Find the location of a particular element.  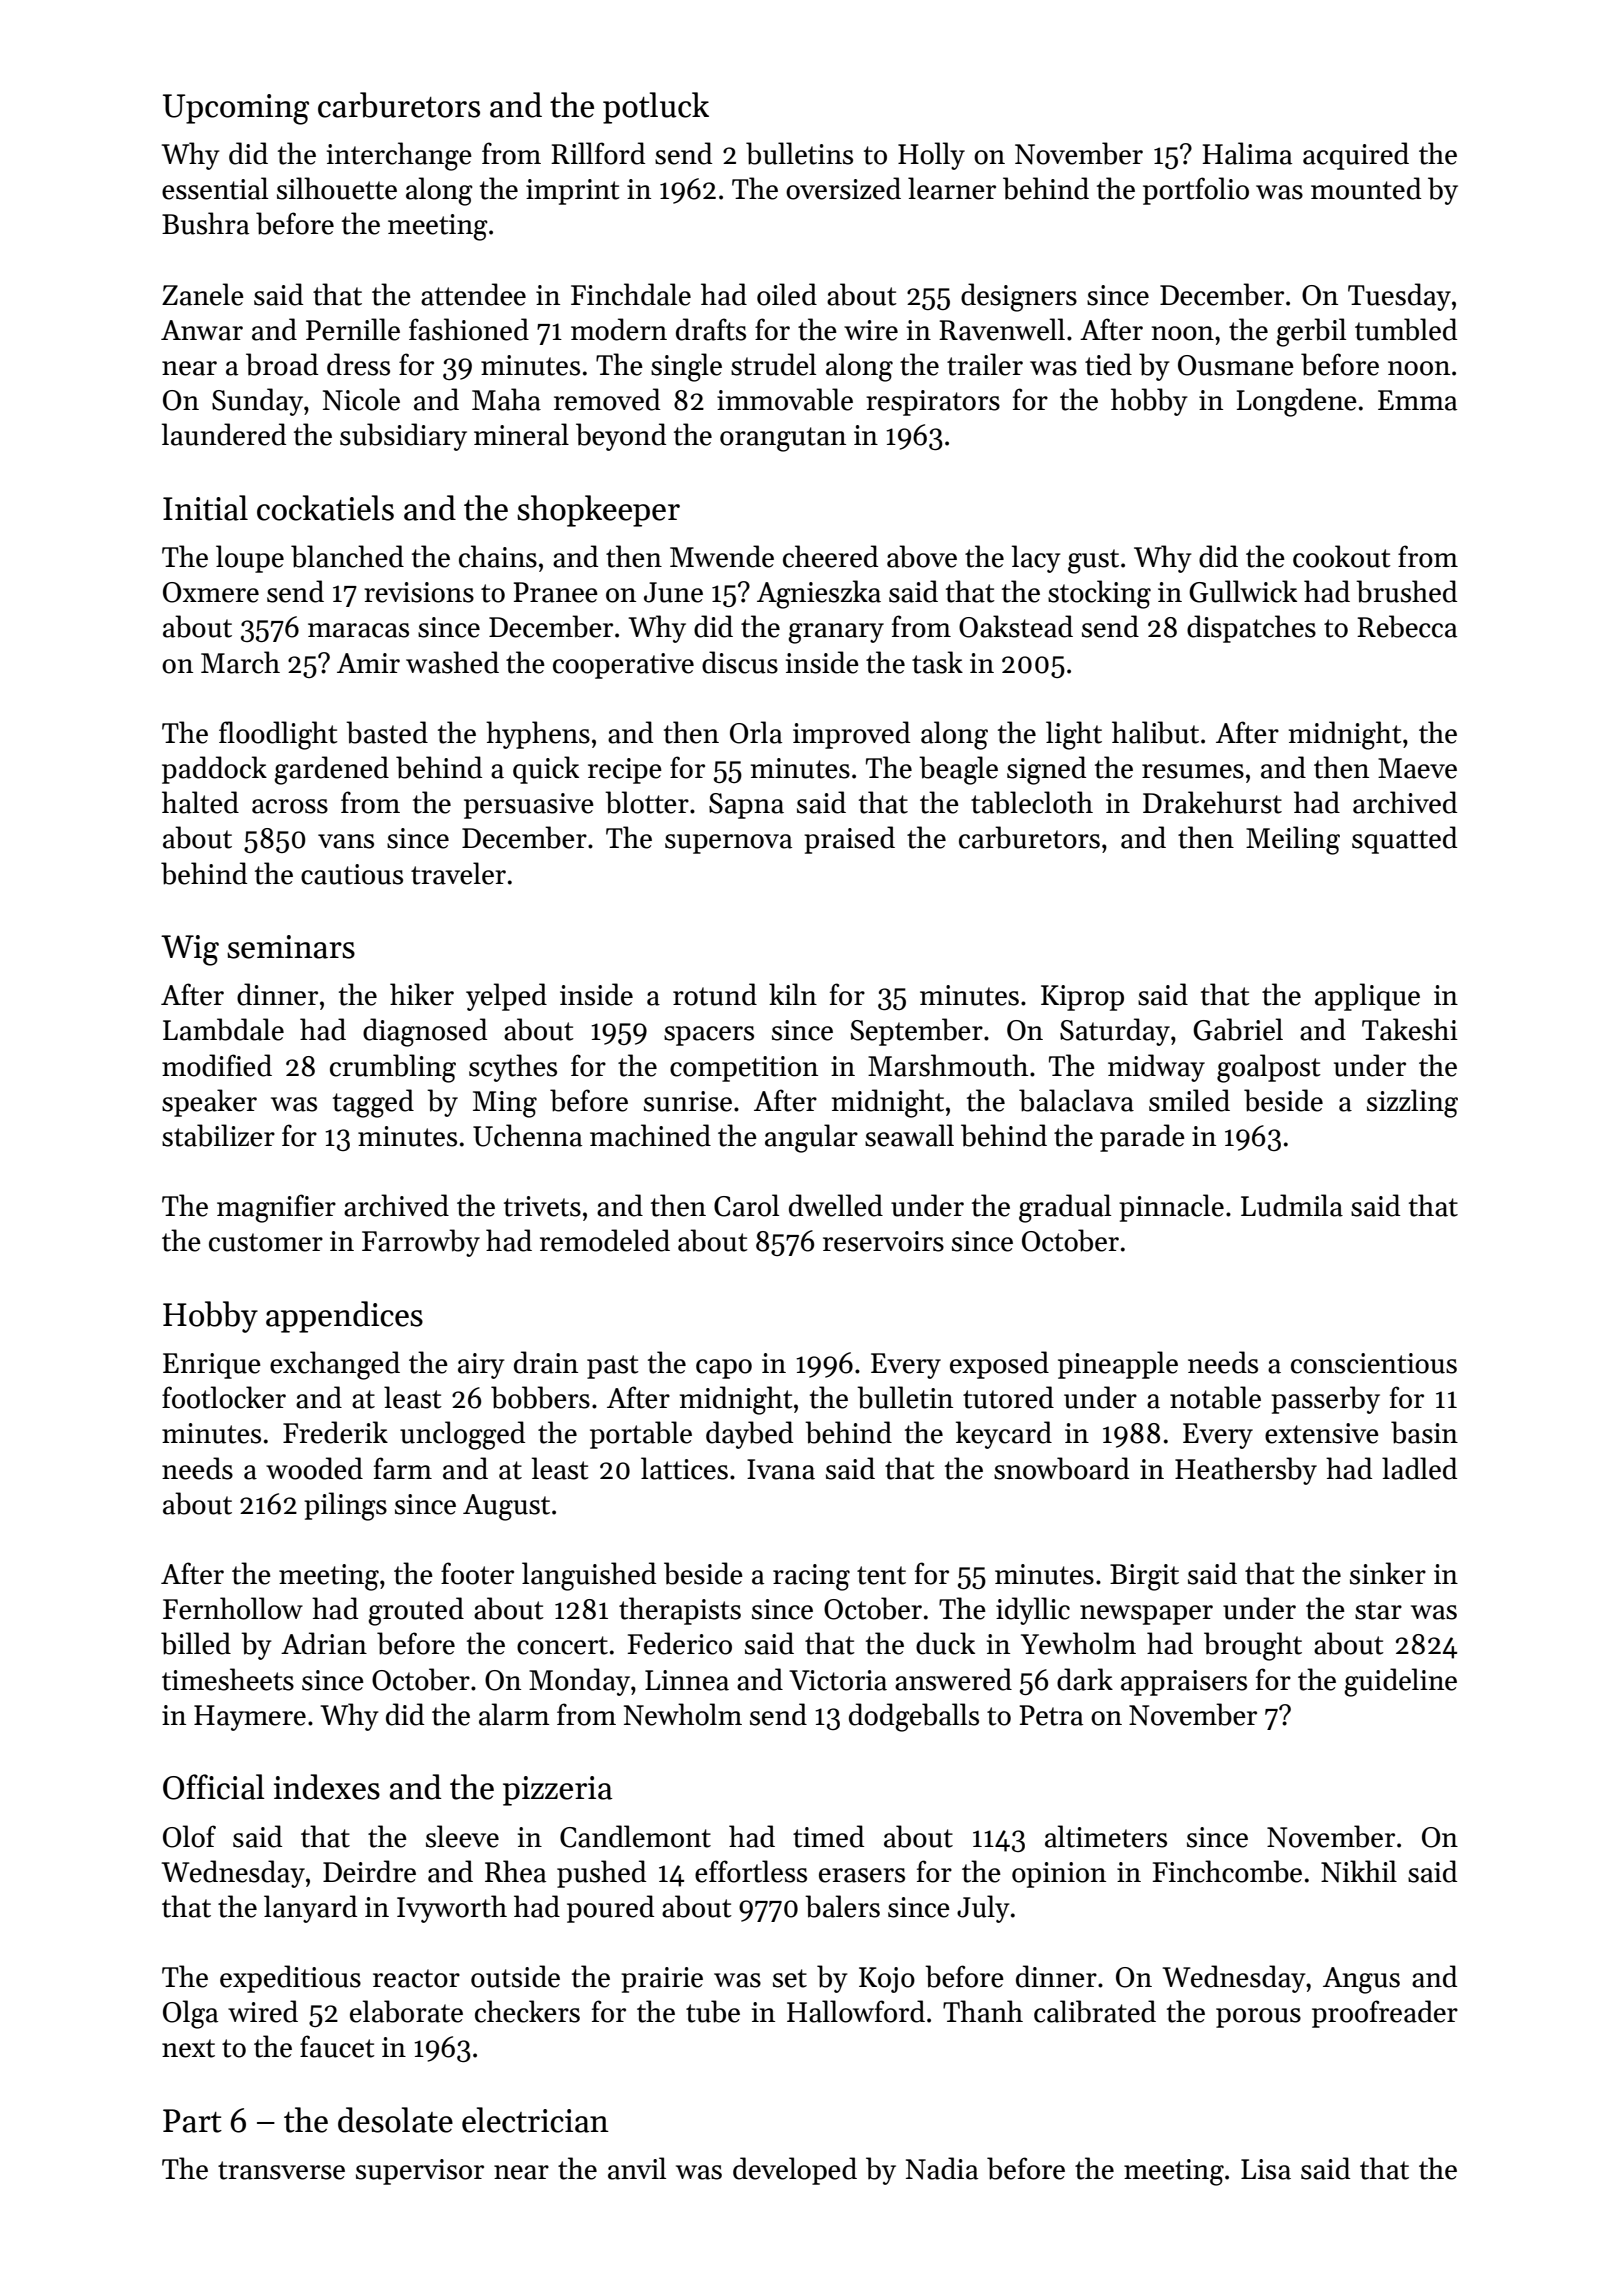

essential is located at coordinates (215, 188).
